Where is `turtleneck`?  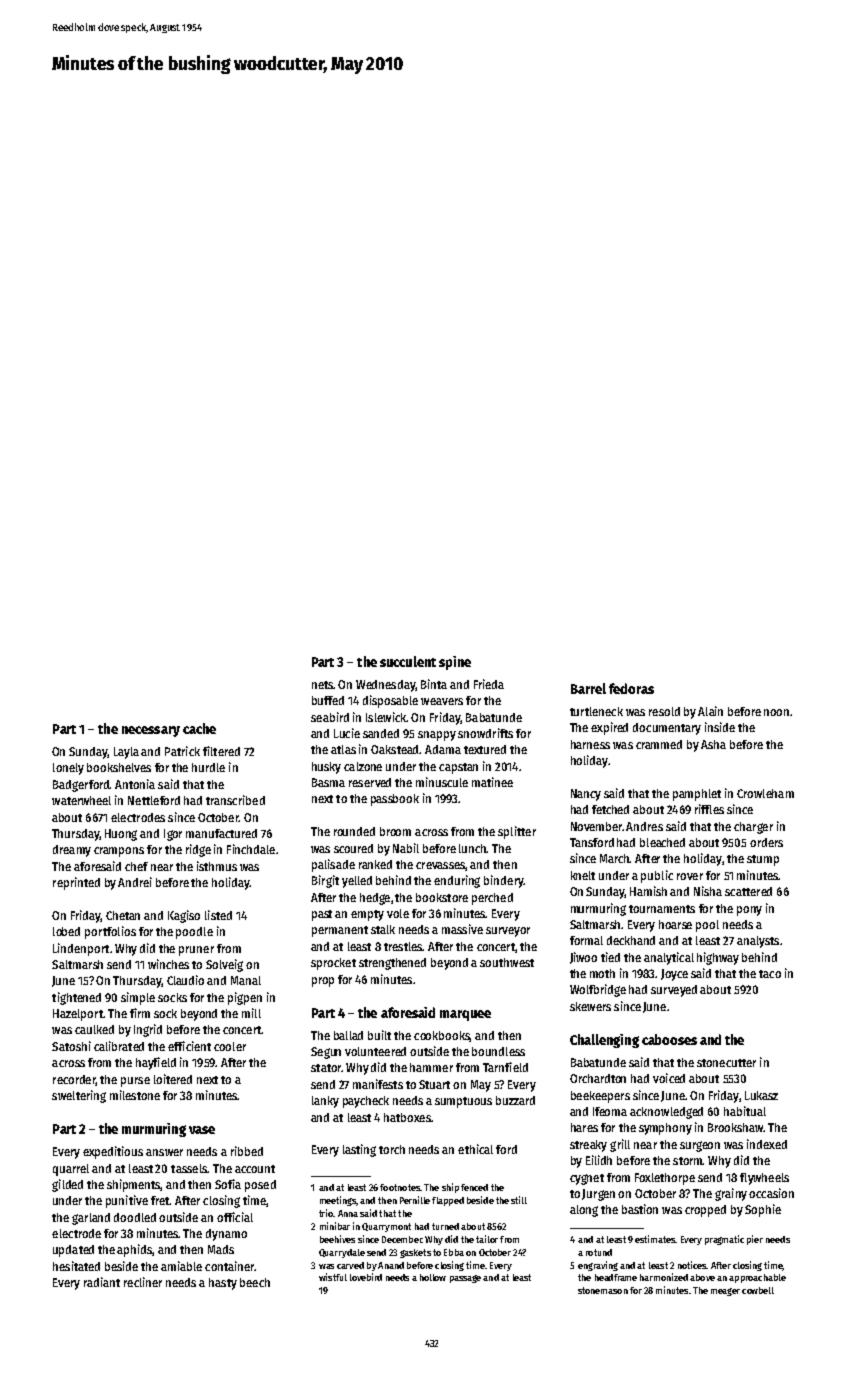
turtleneck is located at coordinates (596, 711).
